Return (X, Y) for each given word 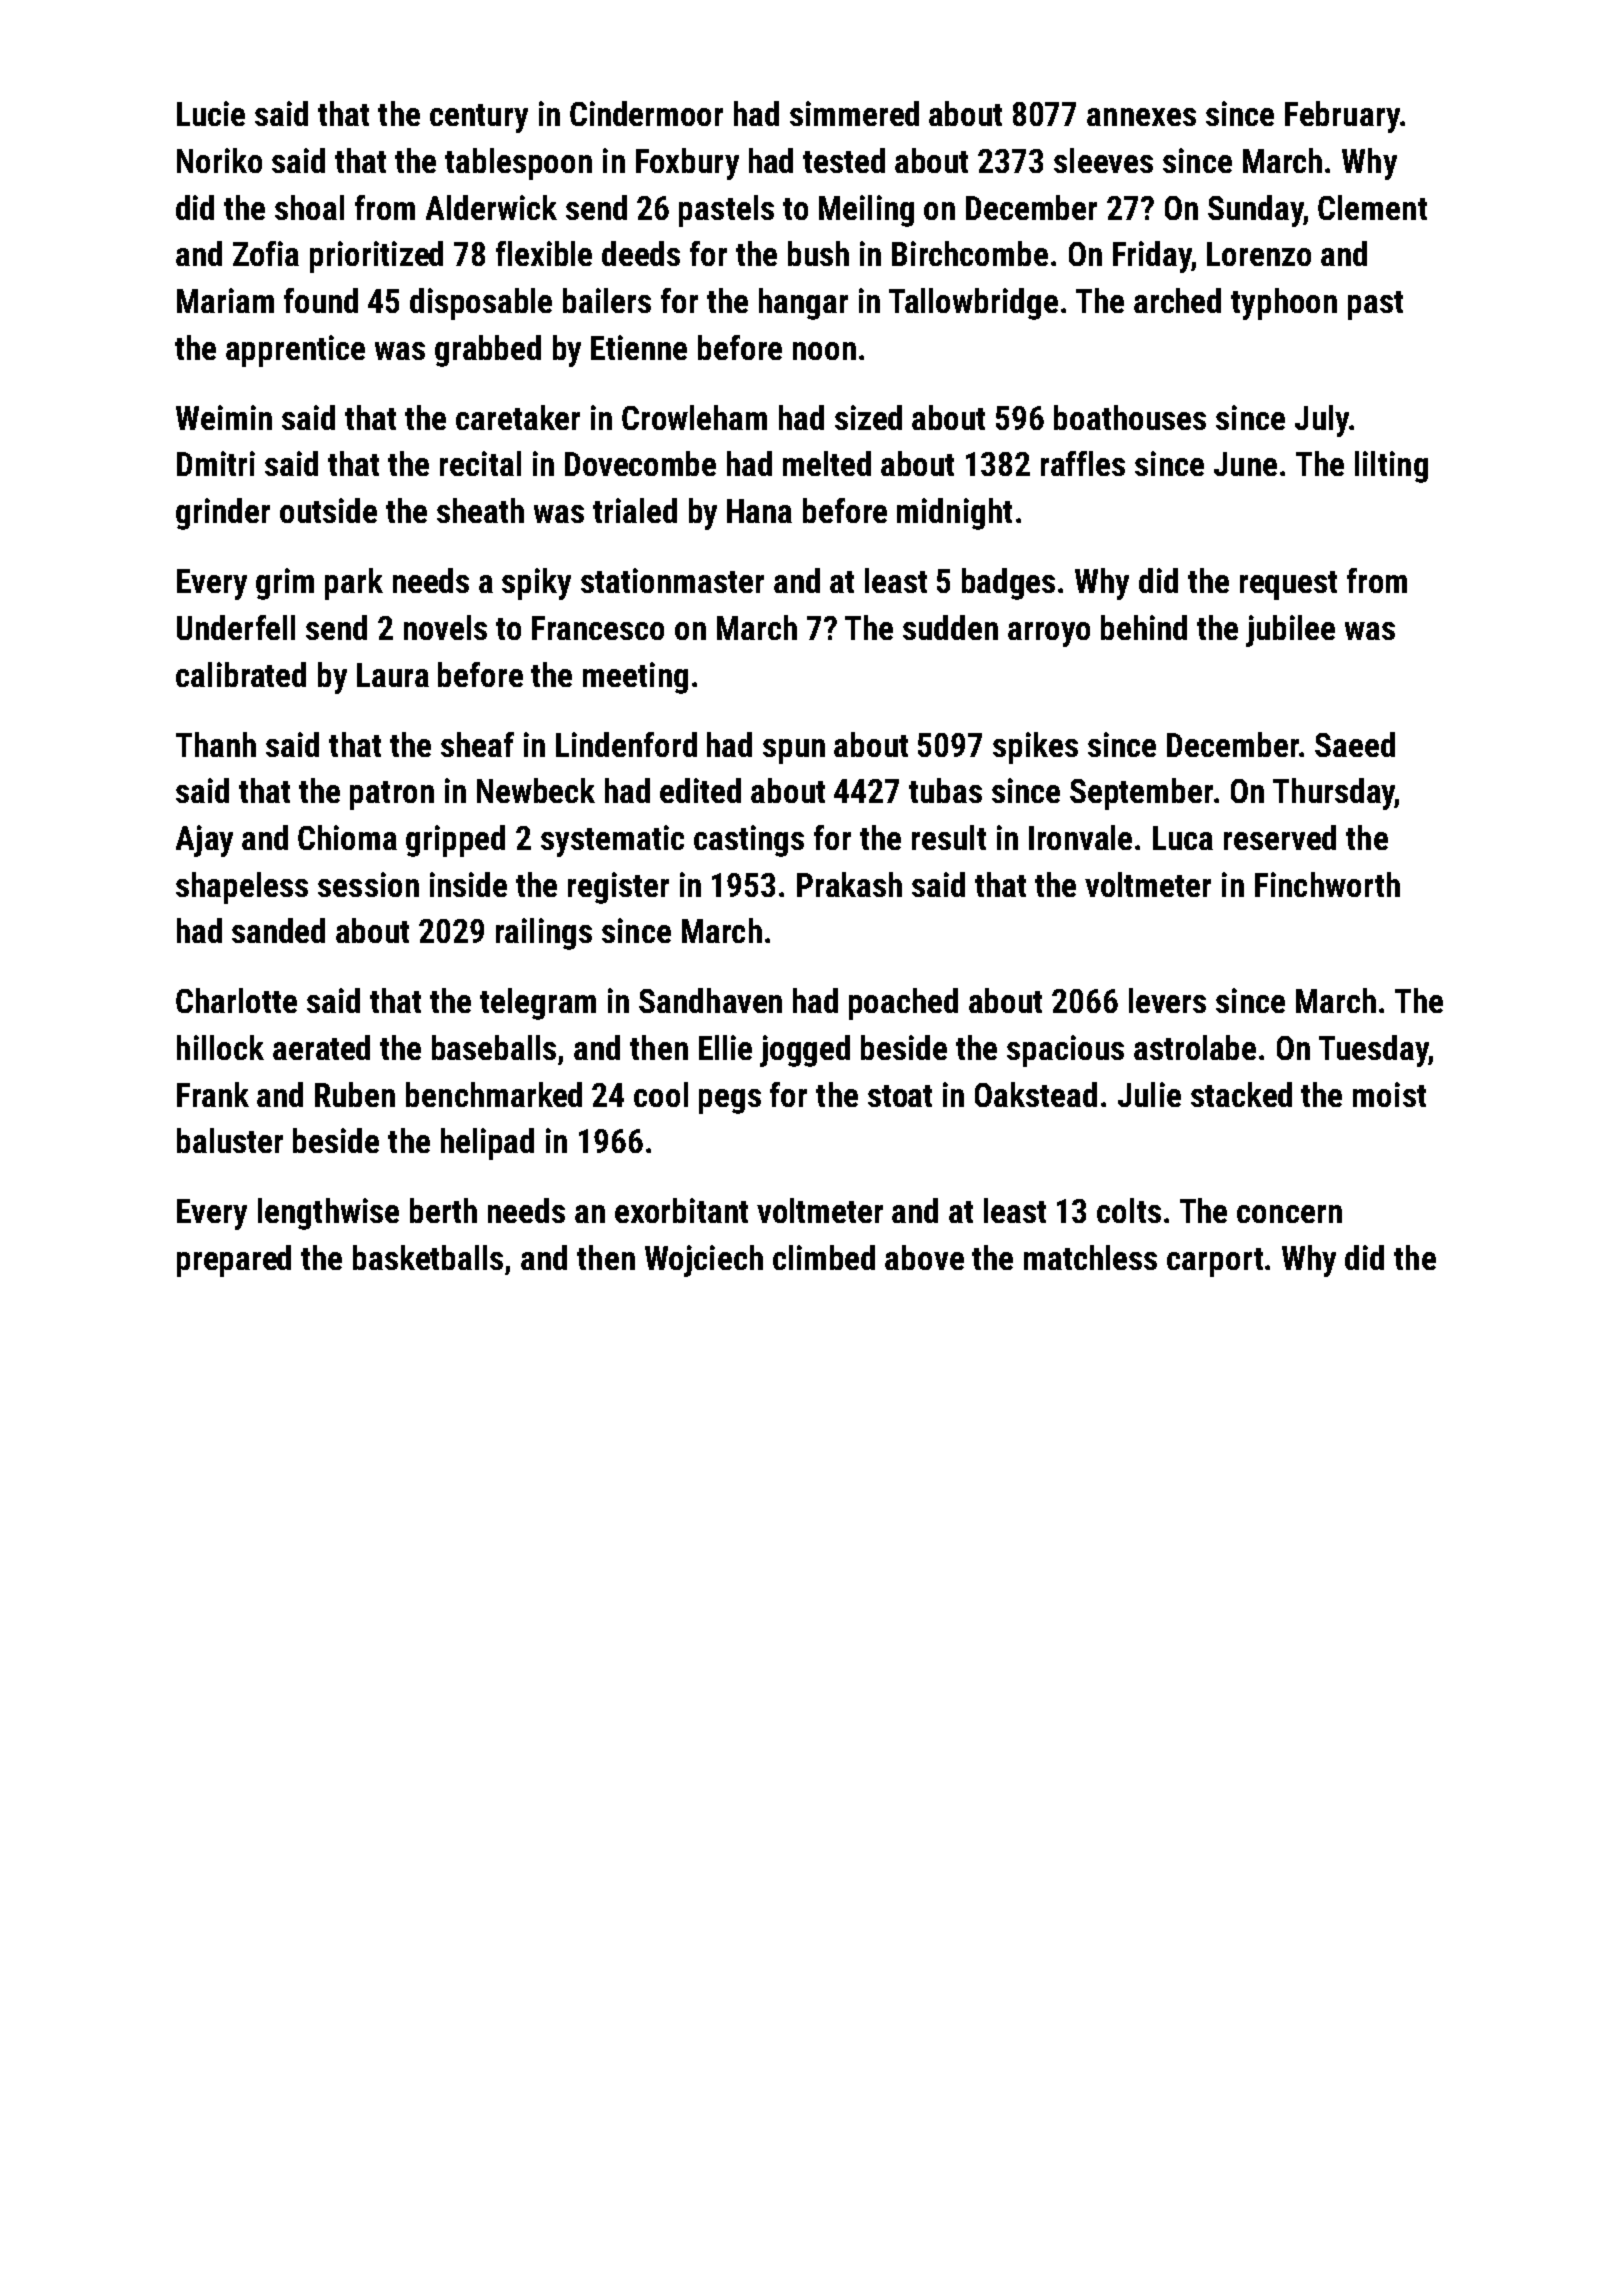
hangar (803, 304)
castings (749, 841)
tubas (945, 790)
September (1141, 794)
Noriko (219, 160)
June (1245, 464)
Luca (1183, 838)
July (1322, 421)
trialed (635, 510)
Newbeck (536, 790)
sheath (480, 510)
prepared (234, 1261)
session (368, 884)
